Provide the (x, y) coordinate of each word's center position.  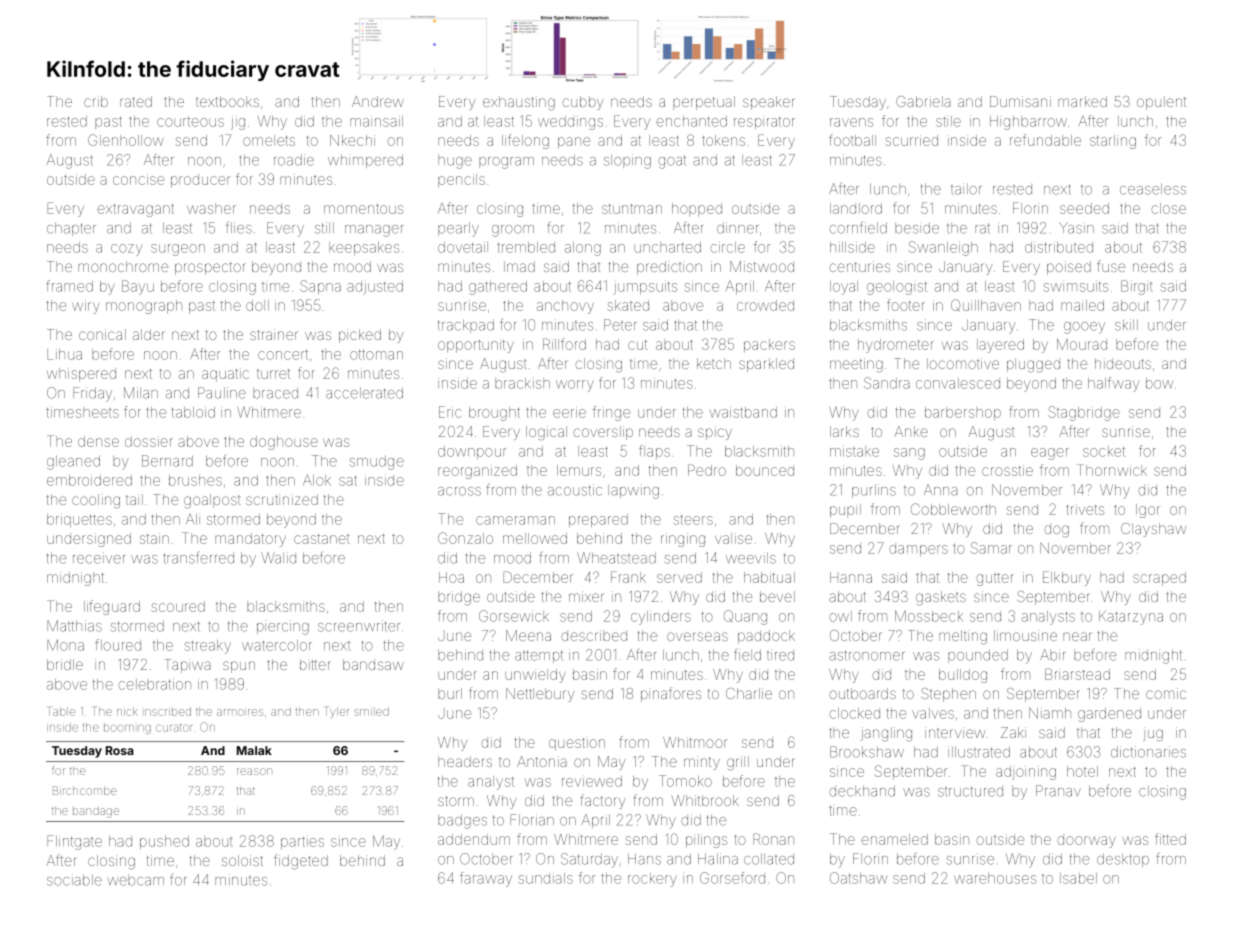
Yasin (1076, 228)
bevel (777, 596)
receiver (99, 558)
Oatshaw (858, 878)
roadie (294, 160)
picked (360, 336)
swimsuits (1076, 286)
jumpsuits (646, 287)
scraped (1159, 579)
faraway (486, 879)
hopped (697, 209)
